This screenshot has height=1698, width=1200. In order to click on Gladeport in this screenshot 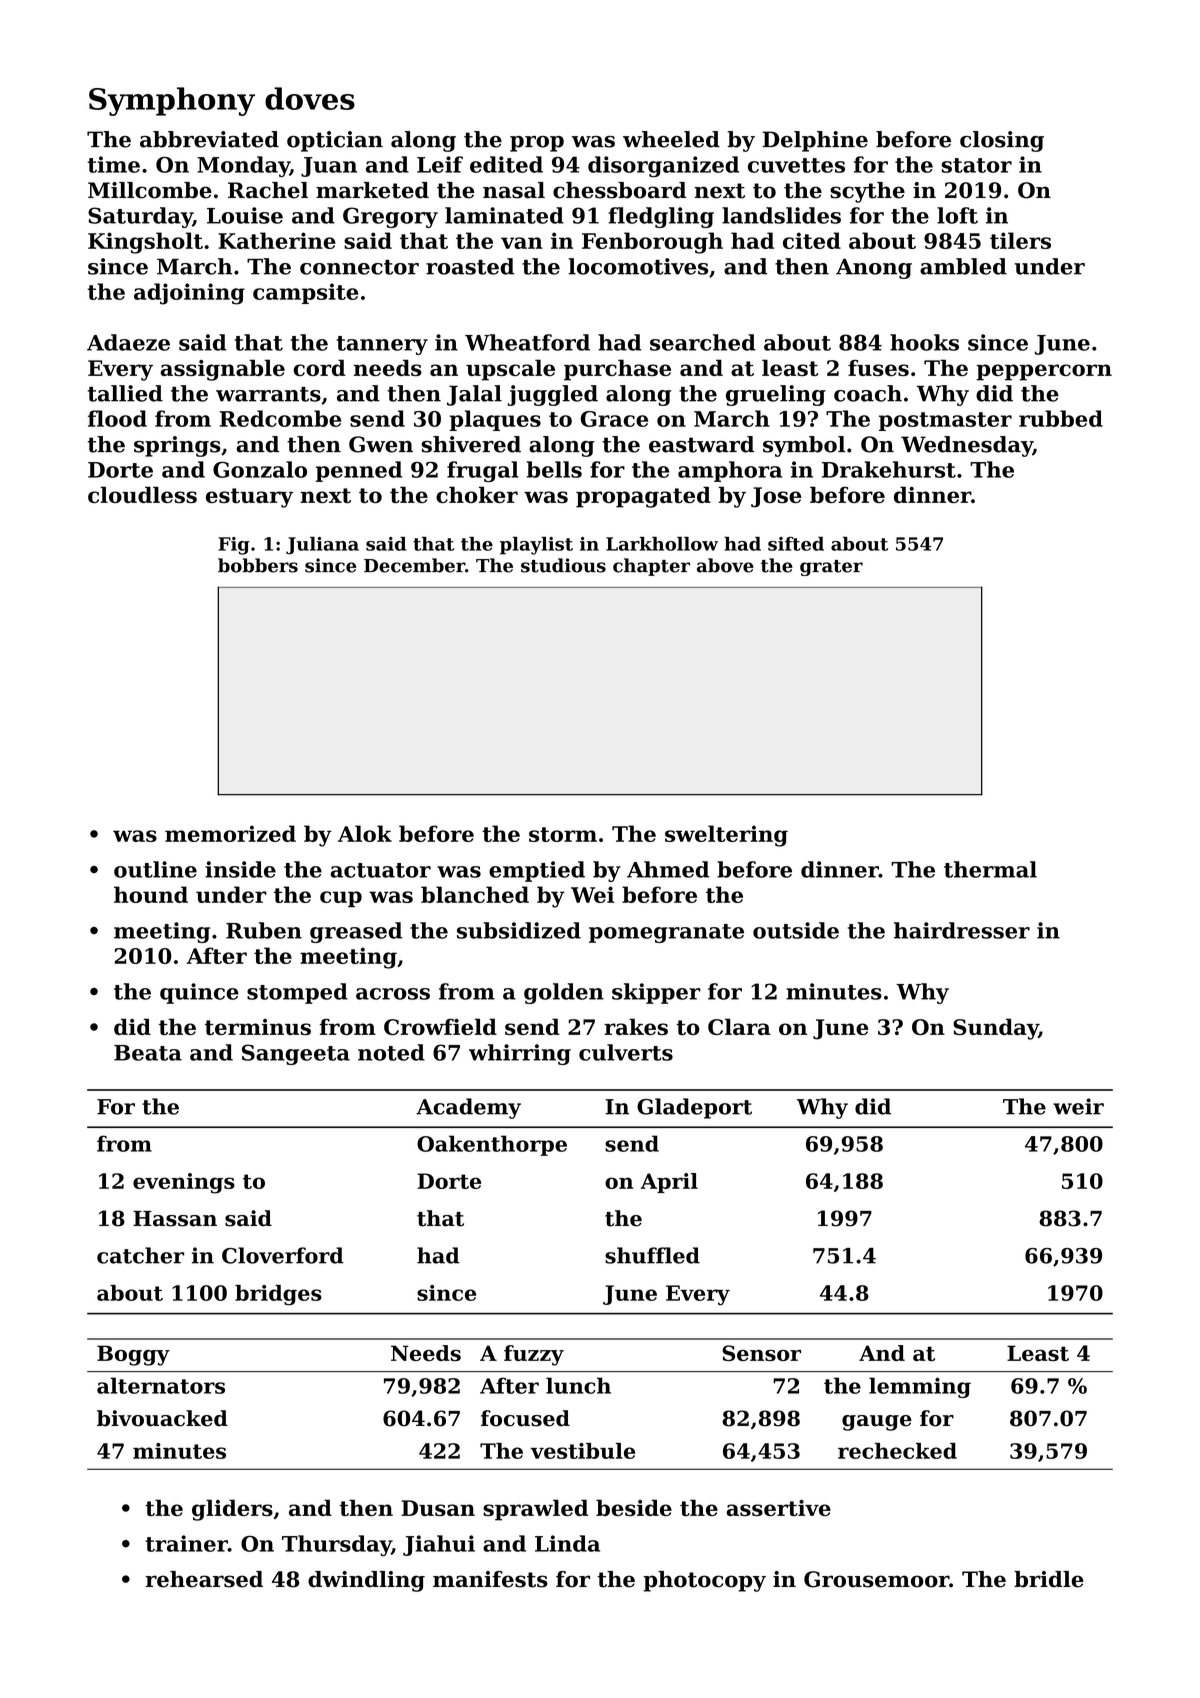, I will do `click(694, 1108)`.
